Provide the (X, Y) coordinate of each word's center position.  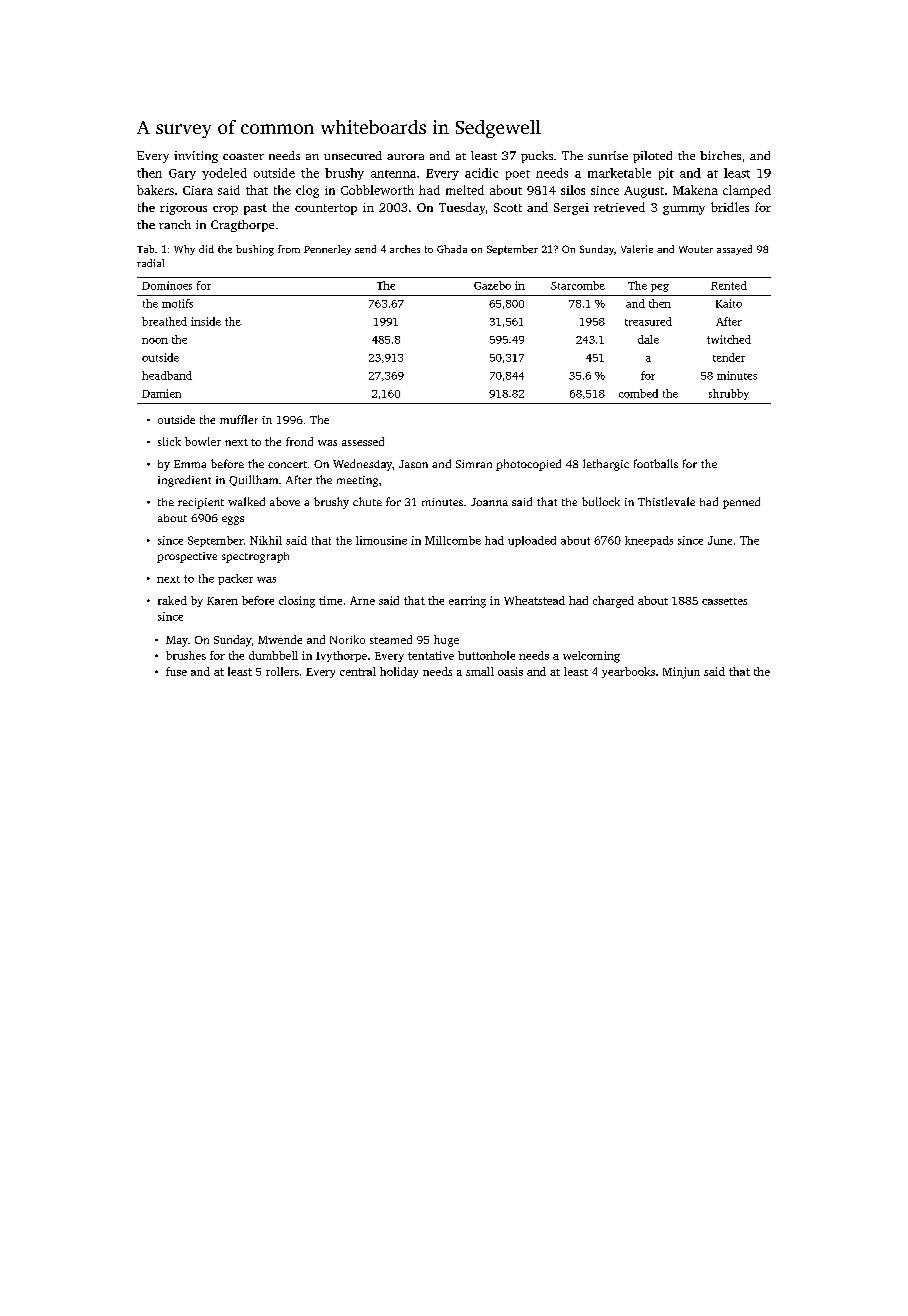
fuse (176, 671)
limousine (381, 540)
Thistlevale (666, 501)
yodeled (224, 174)
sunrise (608, 155)
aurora (405, 157)
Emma (190, 464)
